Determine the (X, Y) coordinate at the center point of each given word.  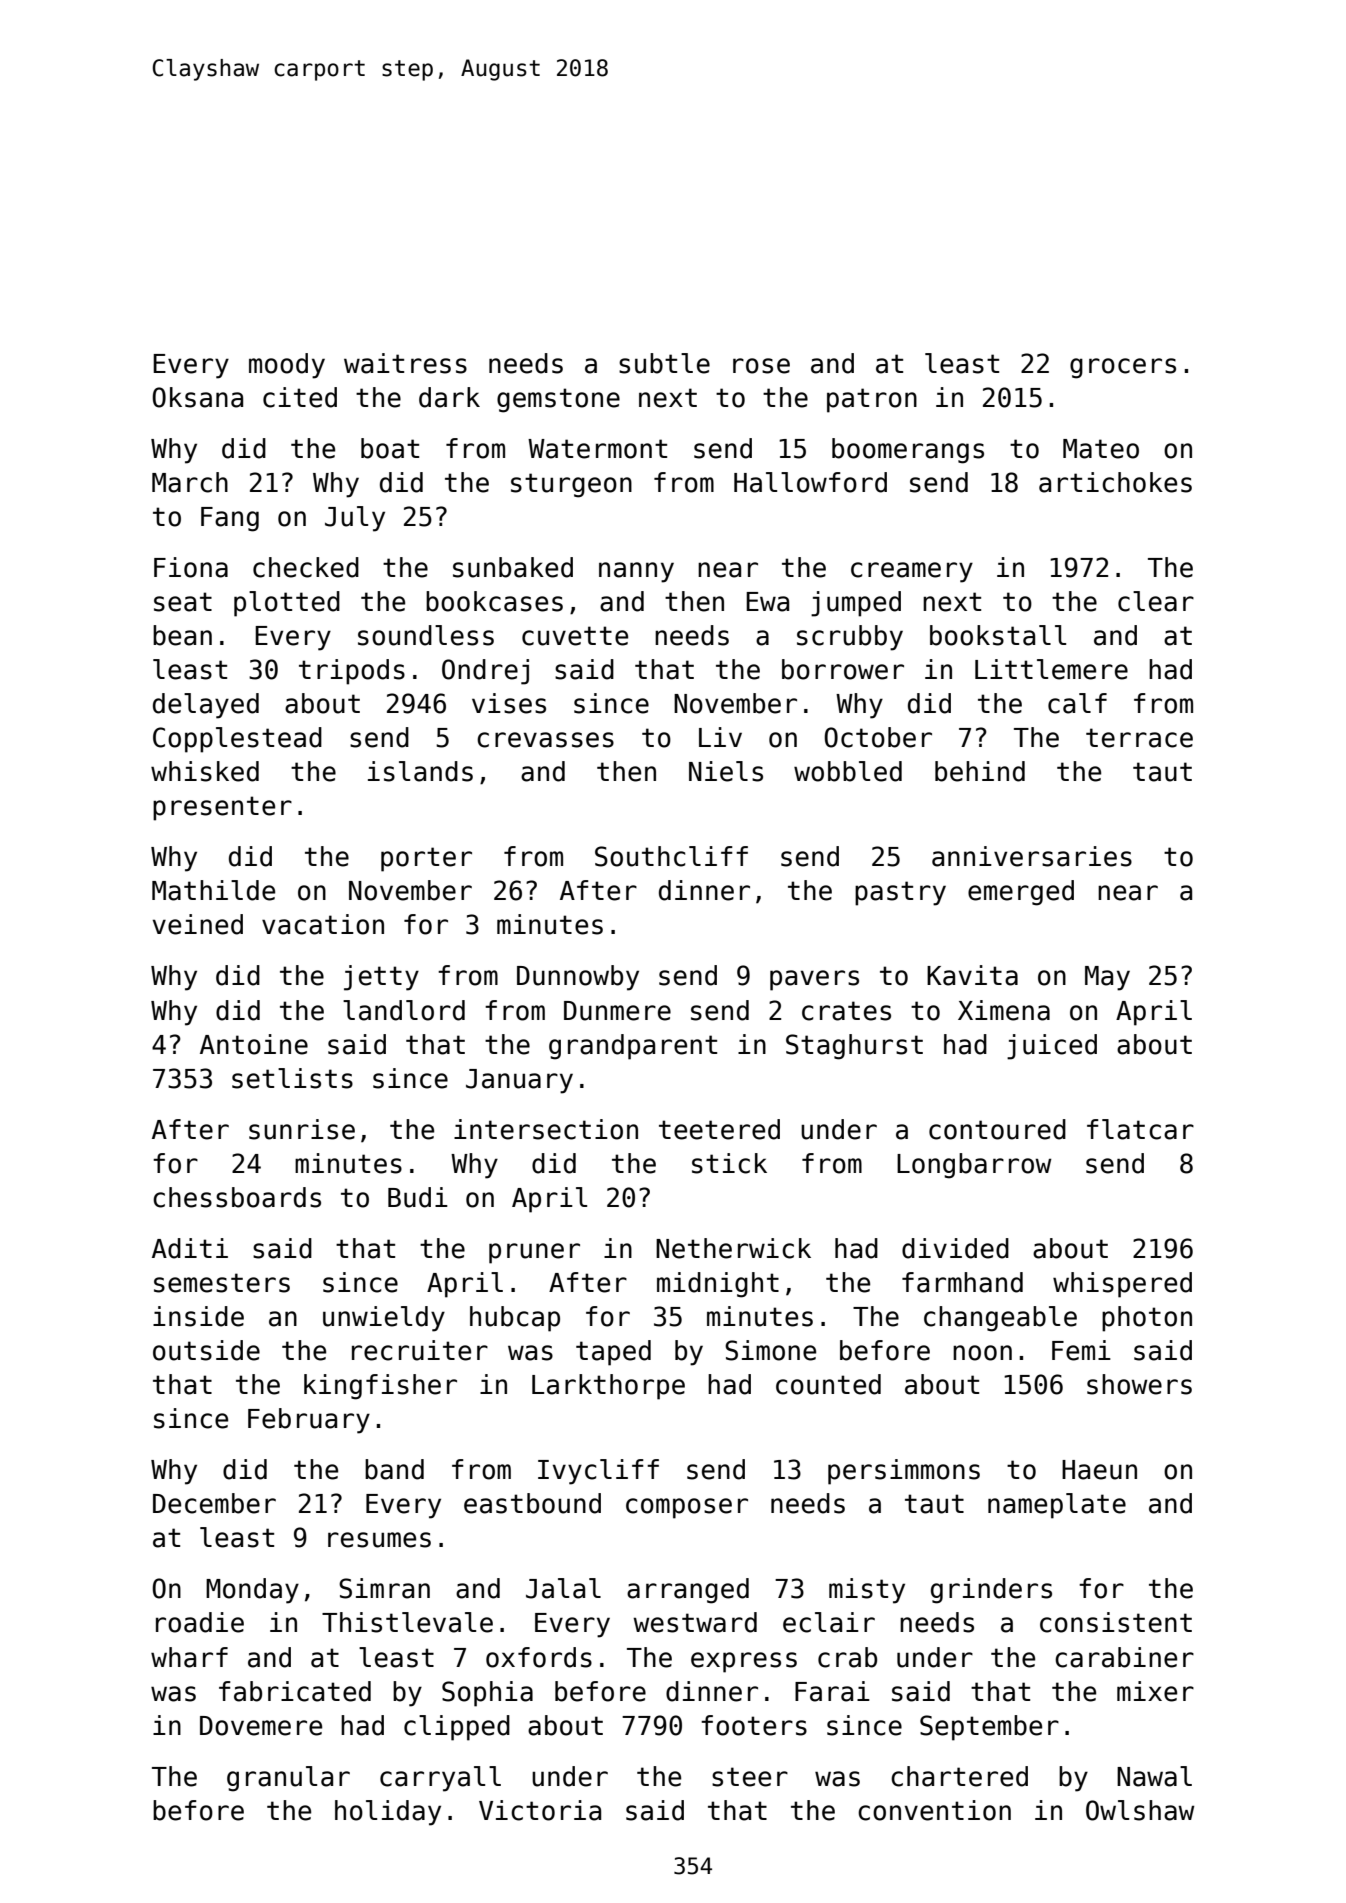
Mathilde (213, 890)
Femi (1081, 1350)
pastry (900, 893)
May (1107, 978)
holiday (388, 1813)
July (355, 519)
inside (198, 1316)
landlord (404, 1010)
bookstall (998, 635)
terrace (1139, 738)
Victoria (540, 1810)
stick (729, 1163)
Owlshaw (1140, 1810)
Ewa (767, 602)
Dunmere (617, 1011)
